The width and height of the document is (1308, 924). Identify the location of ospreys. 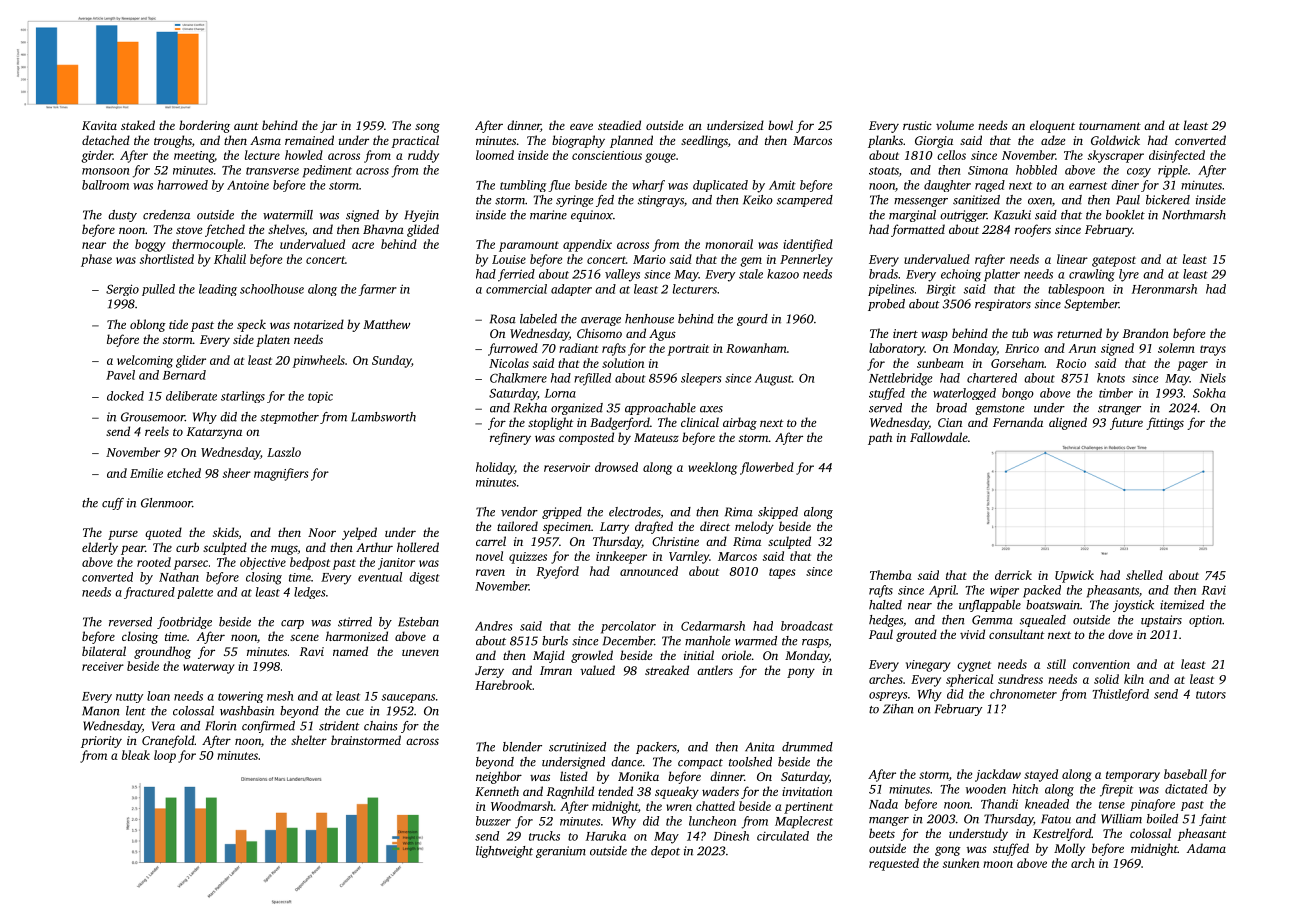
(888, 696).
